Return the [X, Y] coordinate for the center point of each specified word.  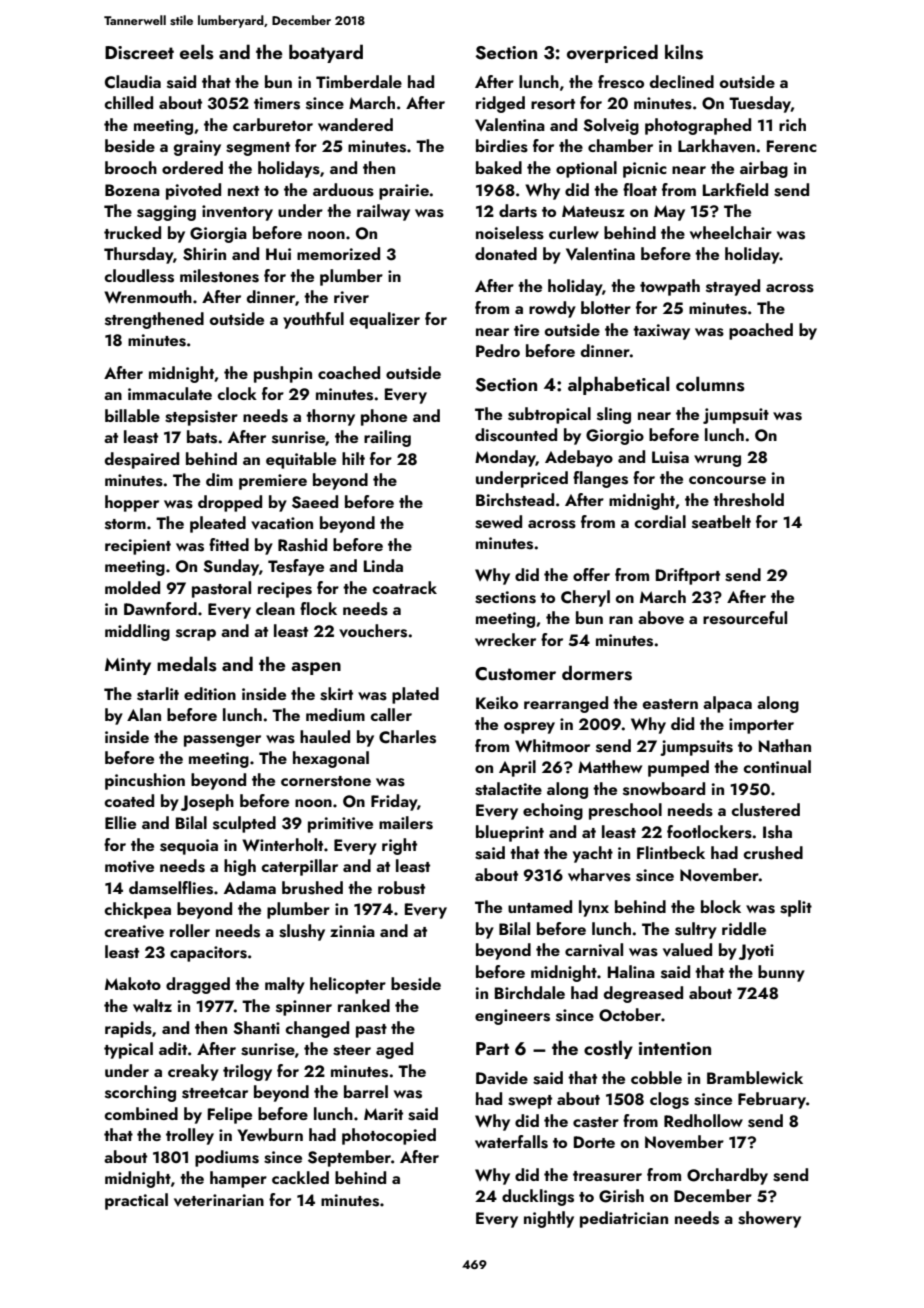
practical [136, 1201]
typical [128, 1050]
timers [277, 103]
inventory [237, 213]
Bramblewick [755, 1077]
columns [710, 384]
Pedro [498, 350]
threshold [748, 500]
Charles [407, 737]
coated [129, 800]
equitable [301, 460]
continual [777, 766]
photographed [698, 126]
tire [526, 330]
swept [530, 1102]
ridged [500, 104]
